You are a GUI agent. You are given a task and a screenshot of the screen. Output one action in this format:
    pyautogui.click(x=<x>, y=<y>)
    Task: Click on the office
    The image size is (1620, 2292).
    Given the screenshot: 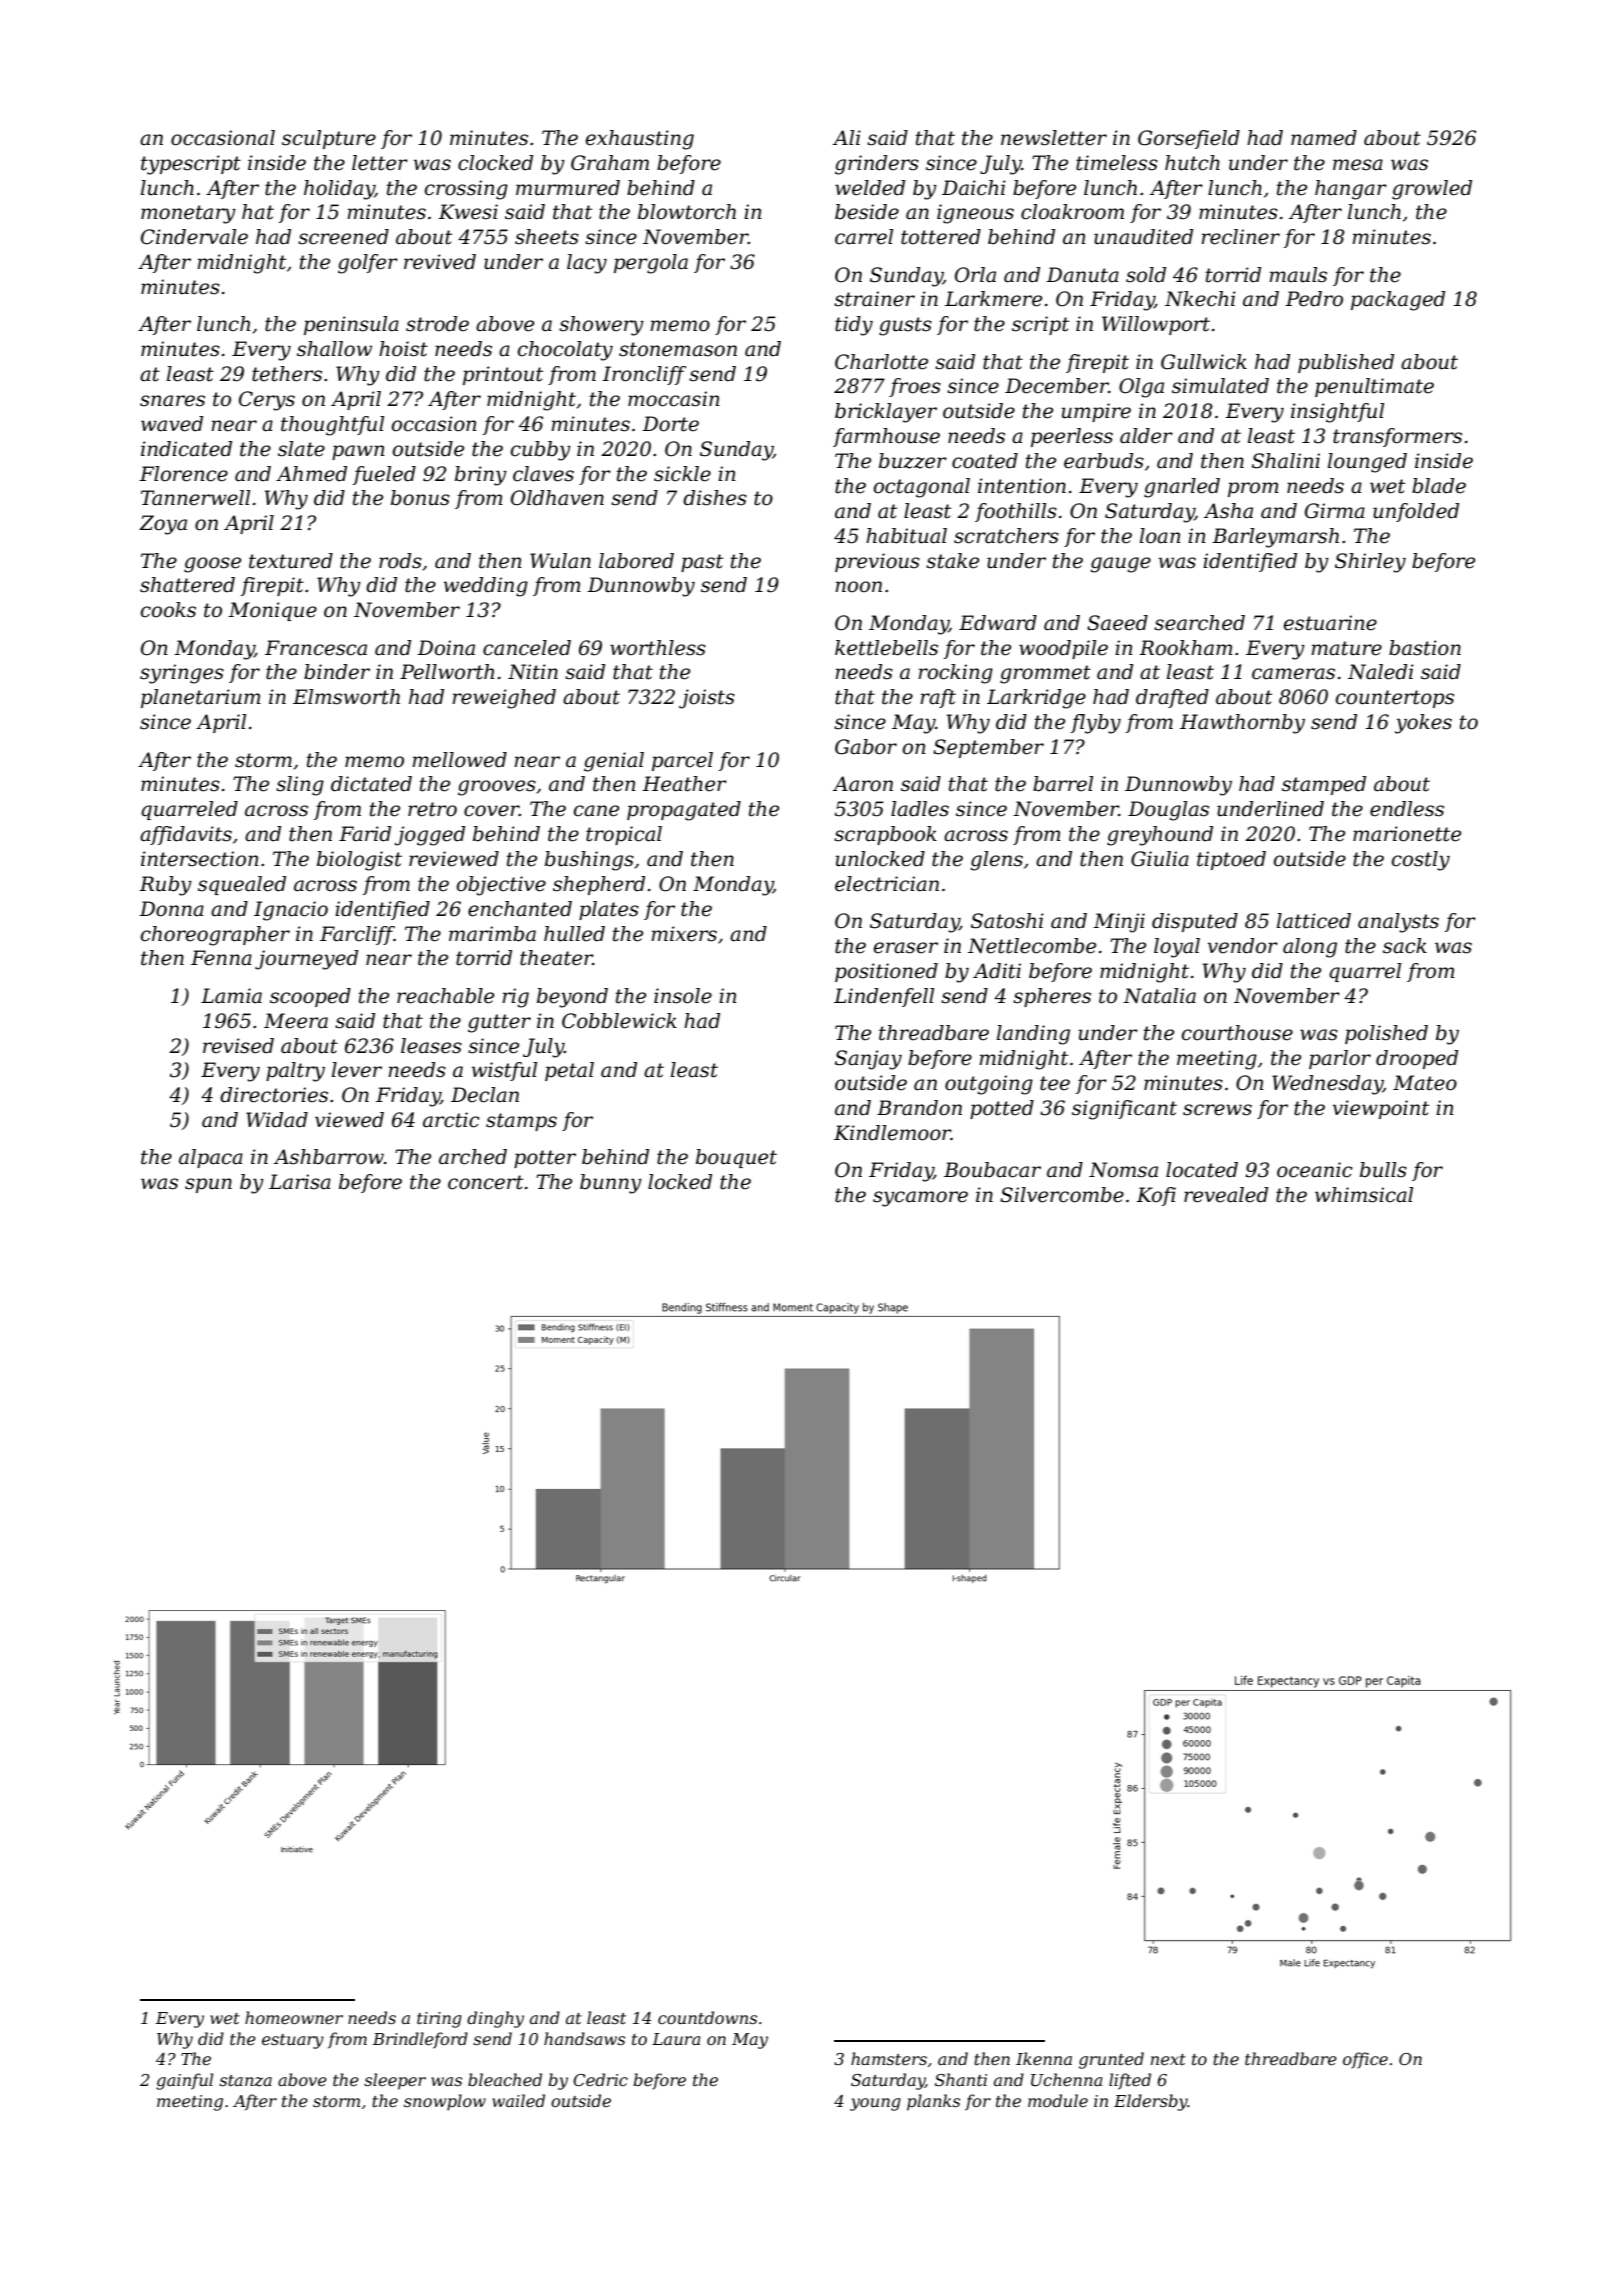 What is the action you would take?
    pyautogui.click(x=1365, y=2060)
